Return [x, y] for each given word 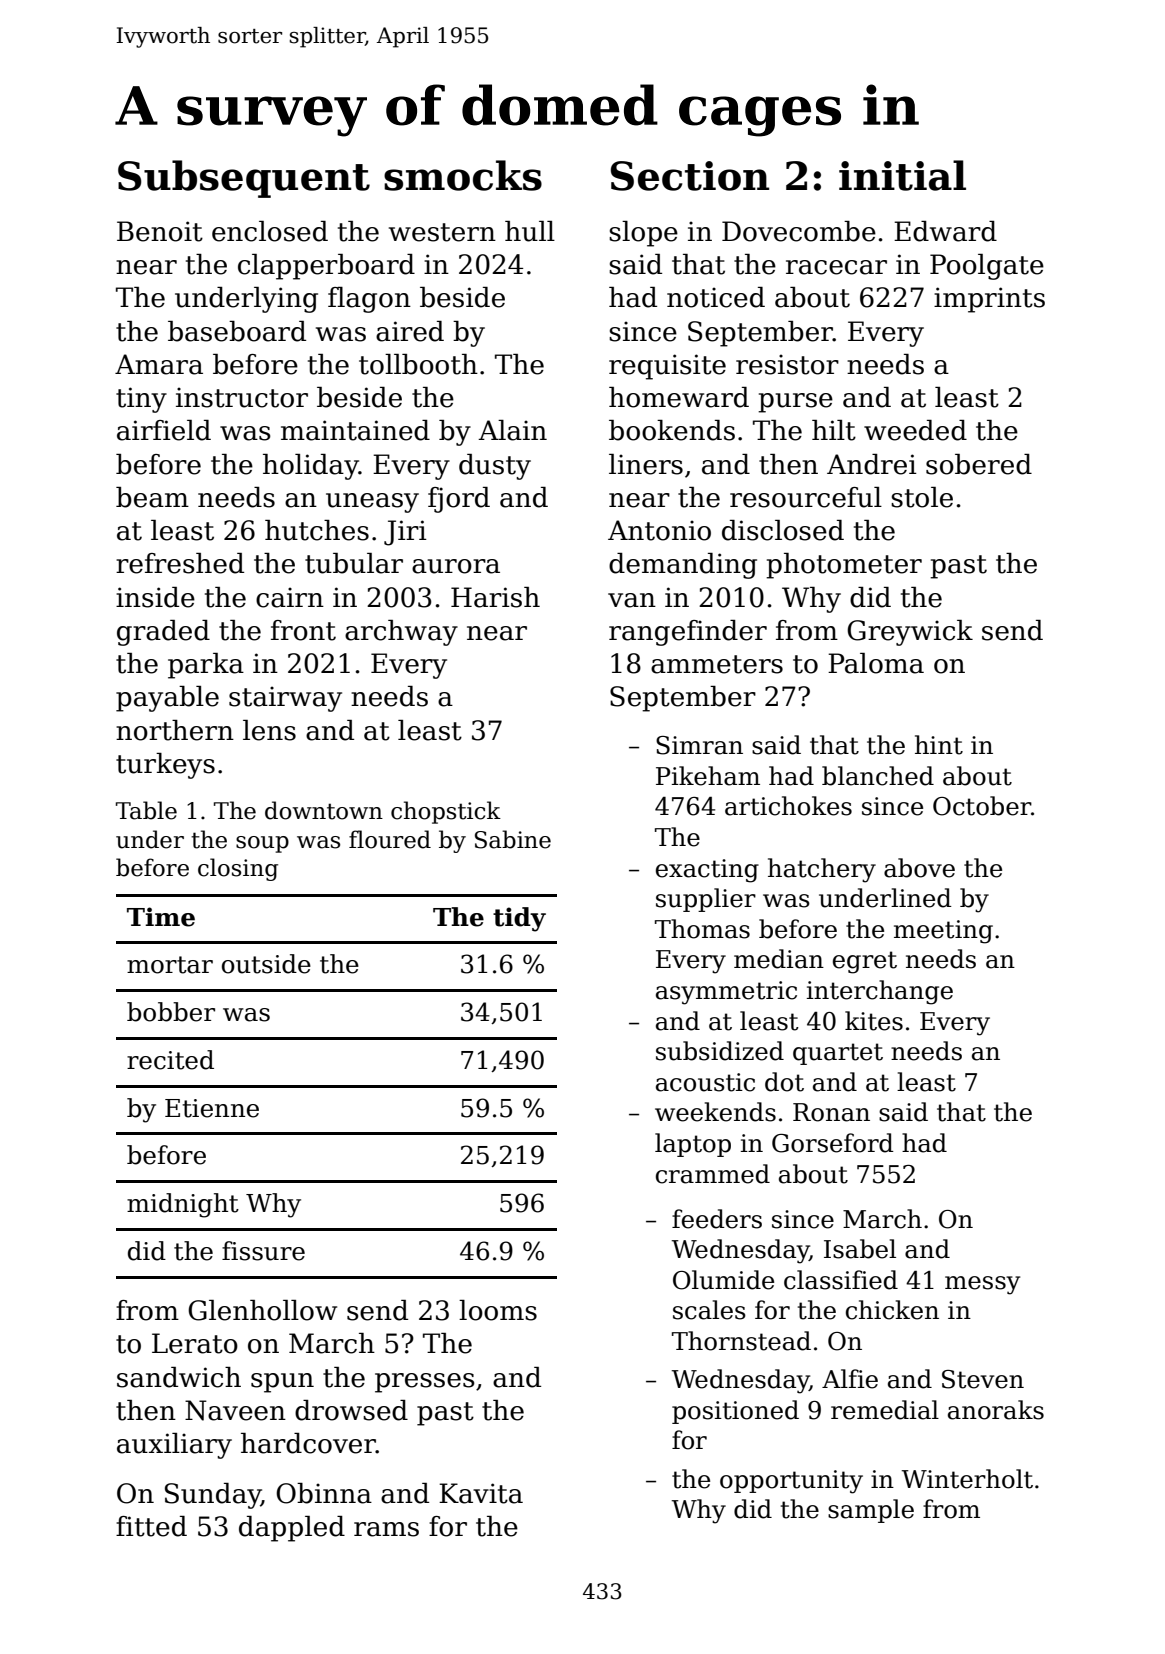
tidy [519, 919]
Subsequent [244, 179]
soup [262, 844]
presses [425, 1383]
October [982, 806]
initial [902, 175]
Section [690, 176]
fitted [151, 1526]
